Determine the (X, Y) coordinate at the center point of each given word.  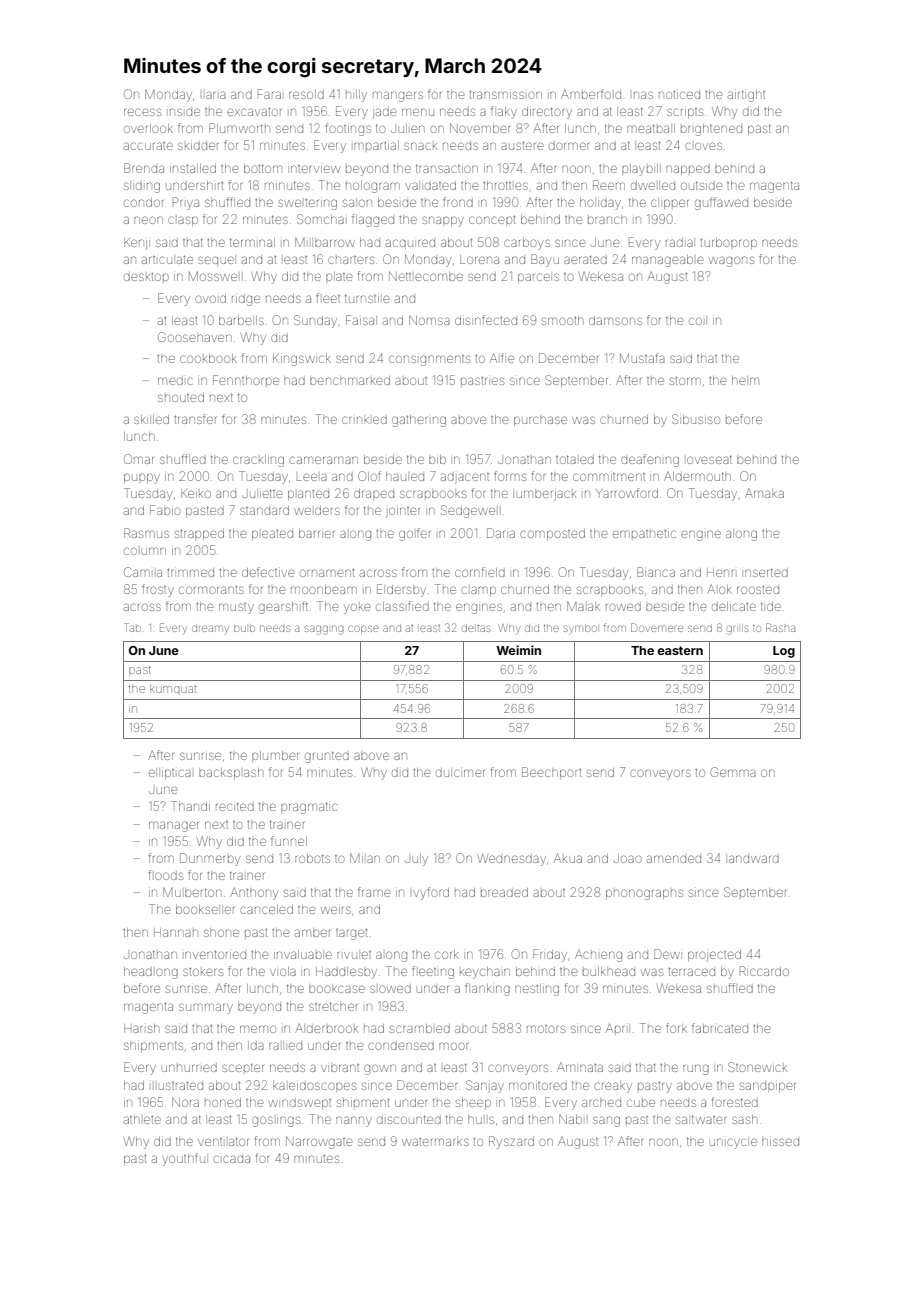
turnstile (367, 298)
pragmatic (309, 808)
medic (175, 381)
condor (143, 202)
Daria (501, 533)
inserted (766, 572)
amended (674, 859)
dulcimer (460, 773)
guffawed (721, 203)
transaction (447, 168)
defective (268, 572)
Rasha (781, 627)
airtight (746, 96)
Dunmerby (210, 859)
